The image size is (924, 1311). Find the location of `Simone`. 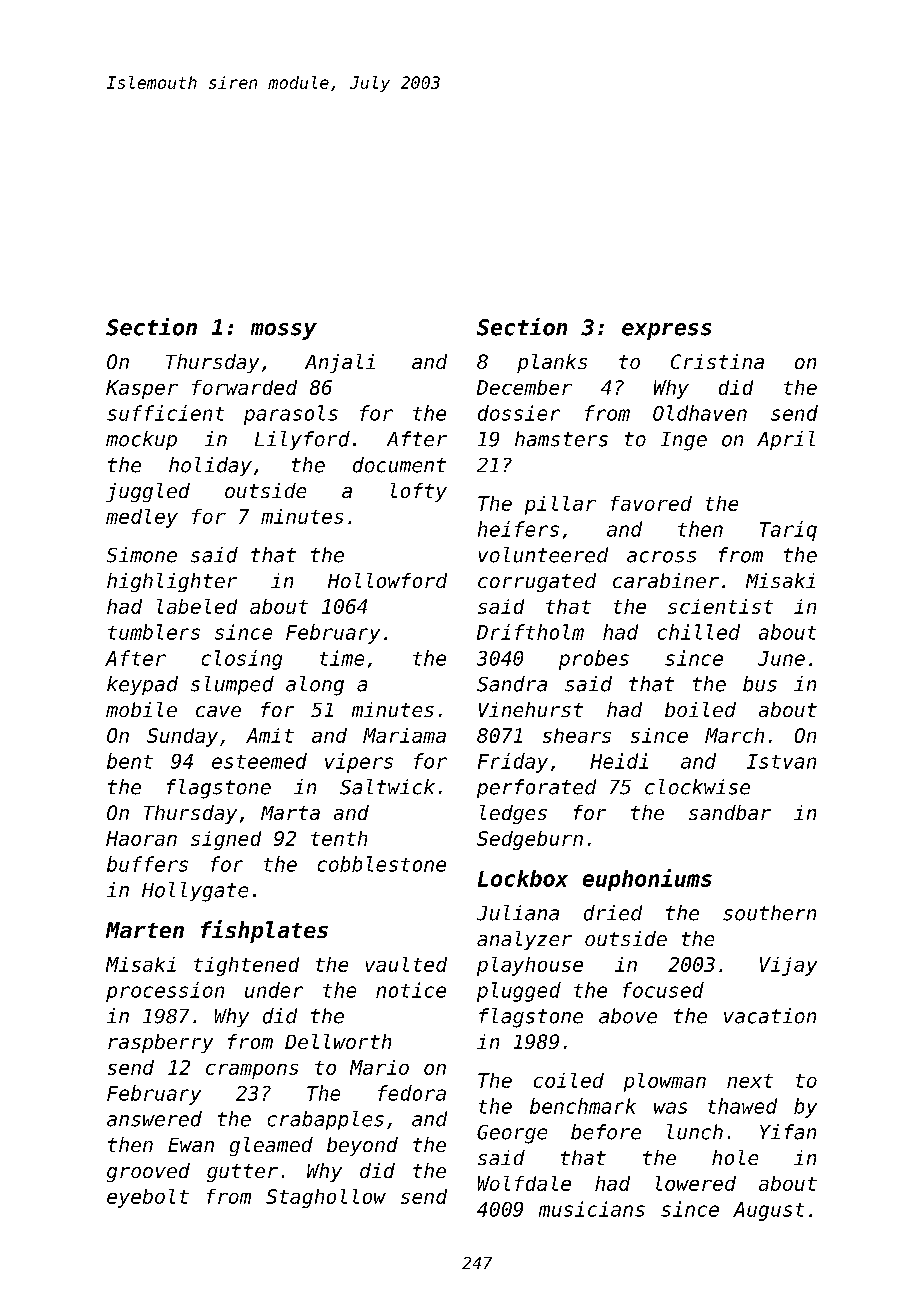

Simone is located at coordinates (142, 555).
